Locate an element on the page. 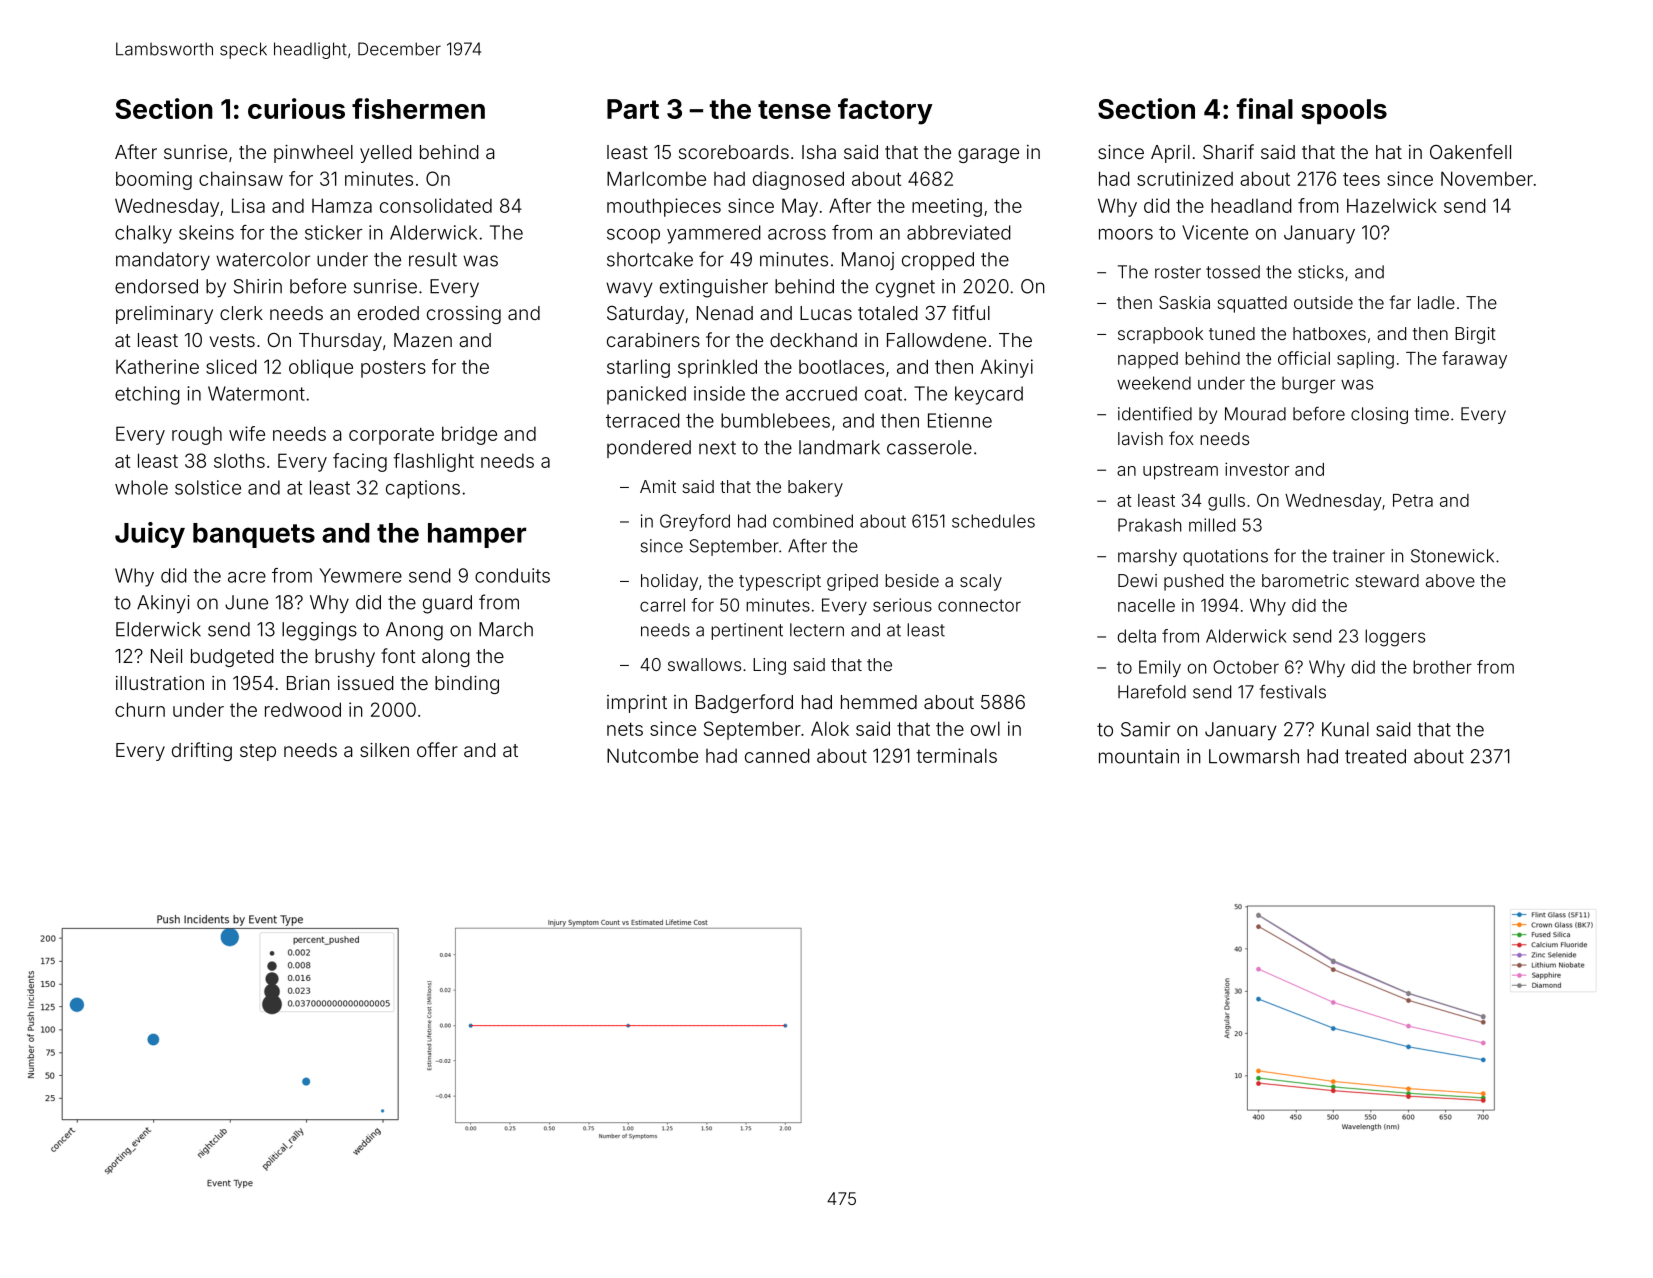 This document has width=1653, height=1278. Birgit is located at coordinates (1475, 335).
